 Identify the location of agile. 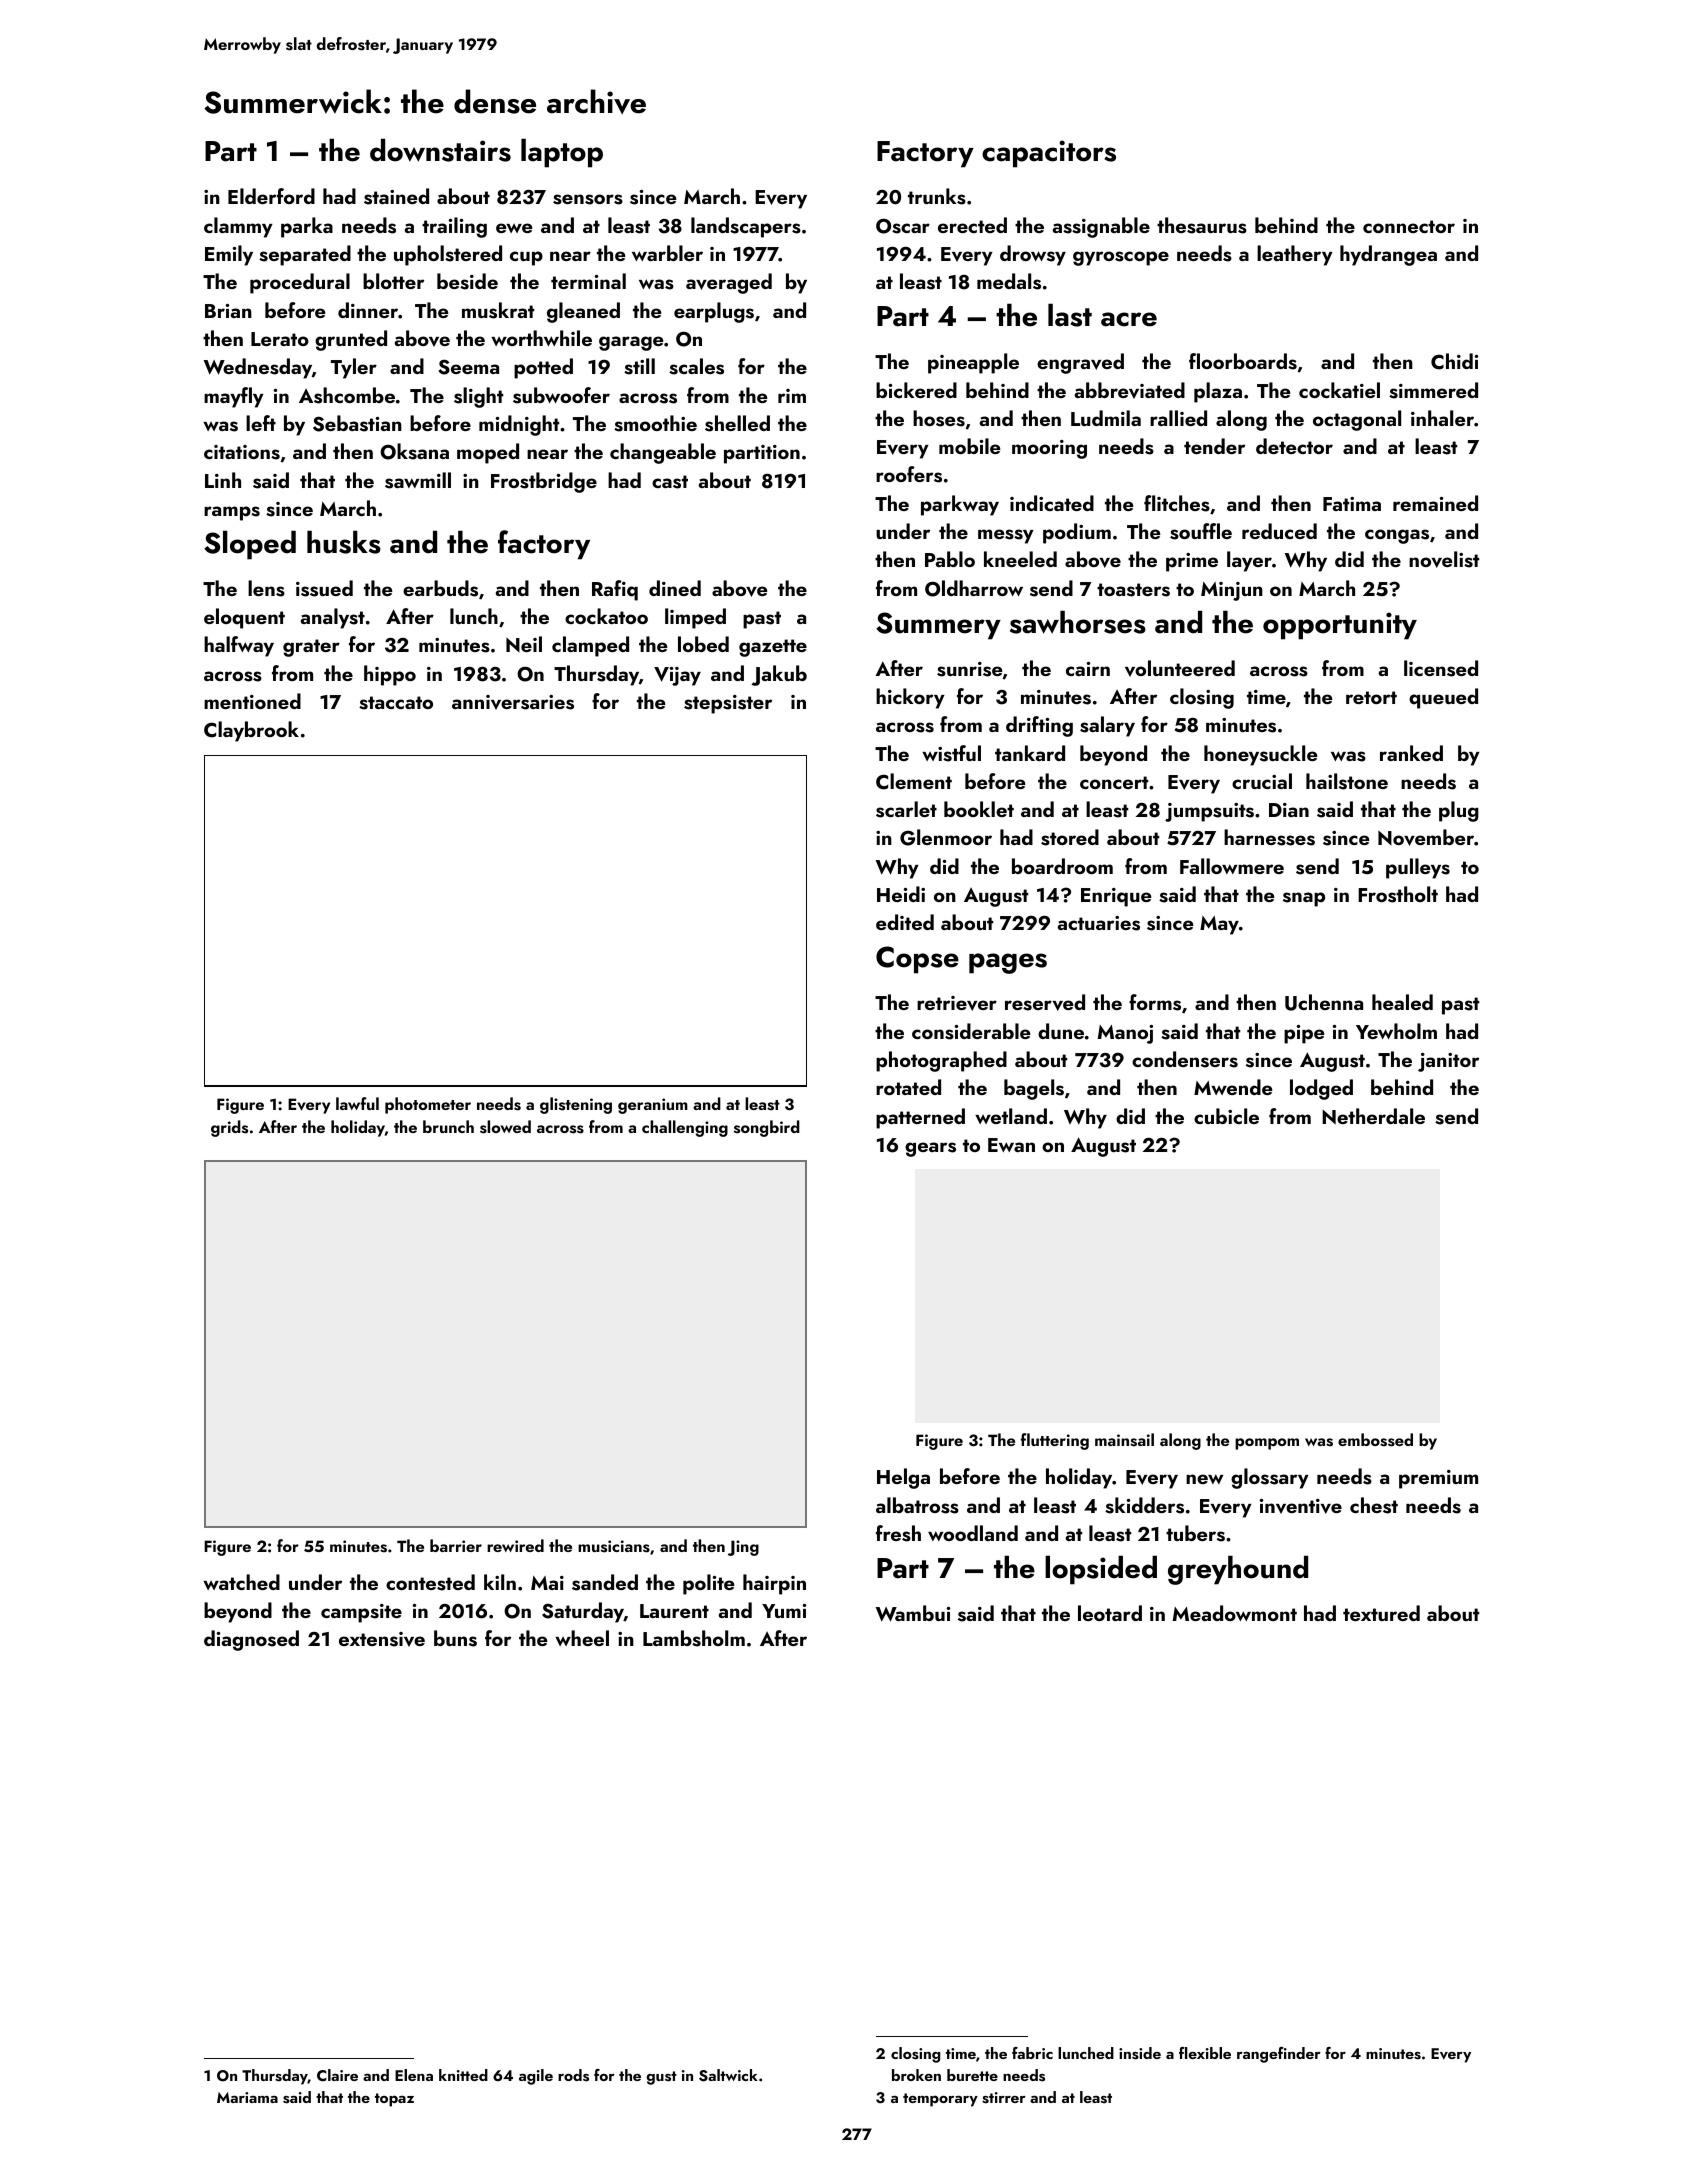
(536, 2077).
